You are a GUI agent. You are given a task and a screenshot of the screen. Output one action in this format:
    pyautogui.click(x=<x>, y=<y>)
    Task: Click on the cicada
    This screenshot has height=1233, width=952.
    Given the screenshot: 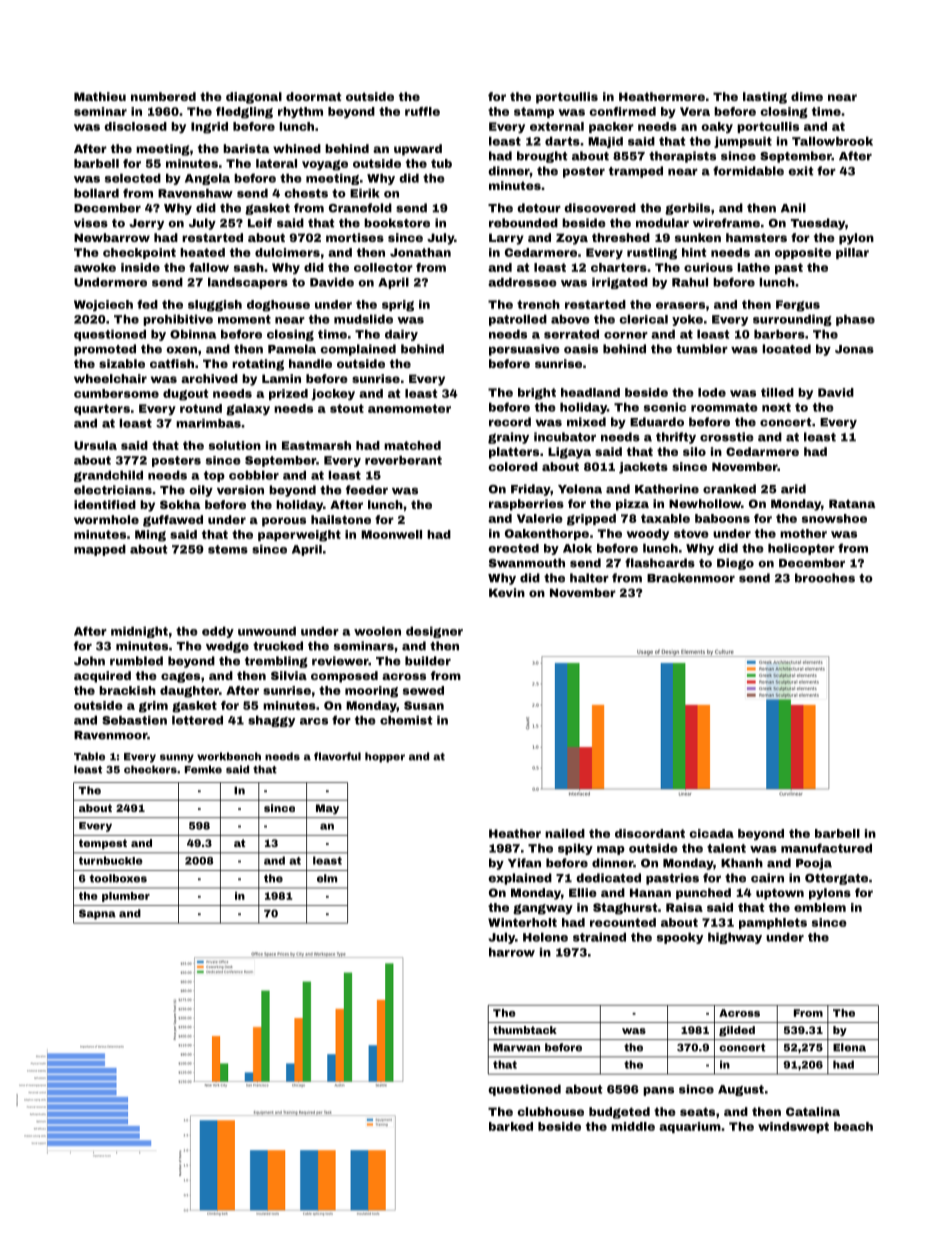 What is the action you would take?
    pyautogui.click(x=711, y=833)
